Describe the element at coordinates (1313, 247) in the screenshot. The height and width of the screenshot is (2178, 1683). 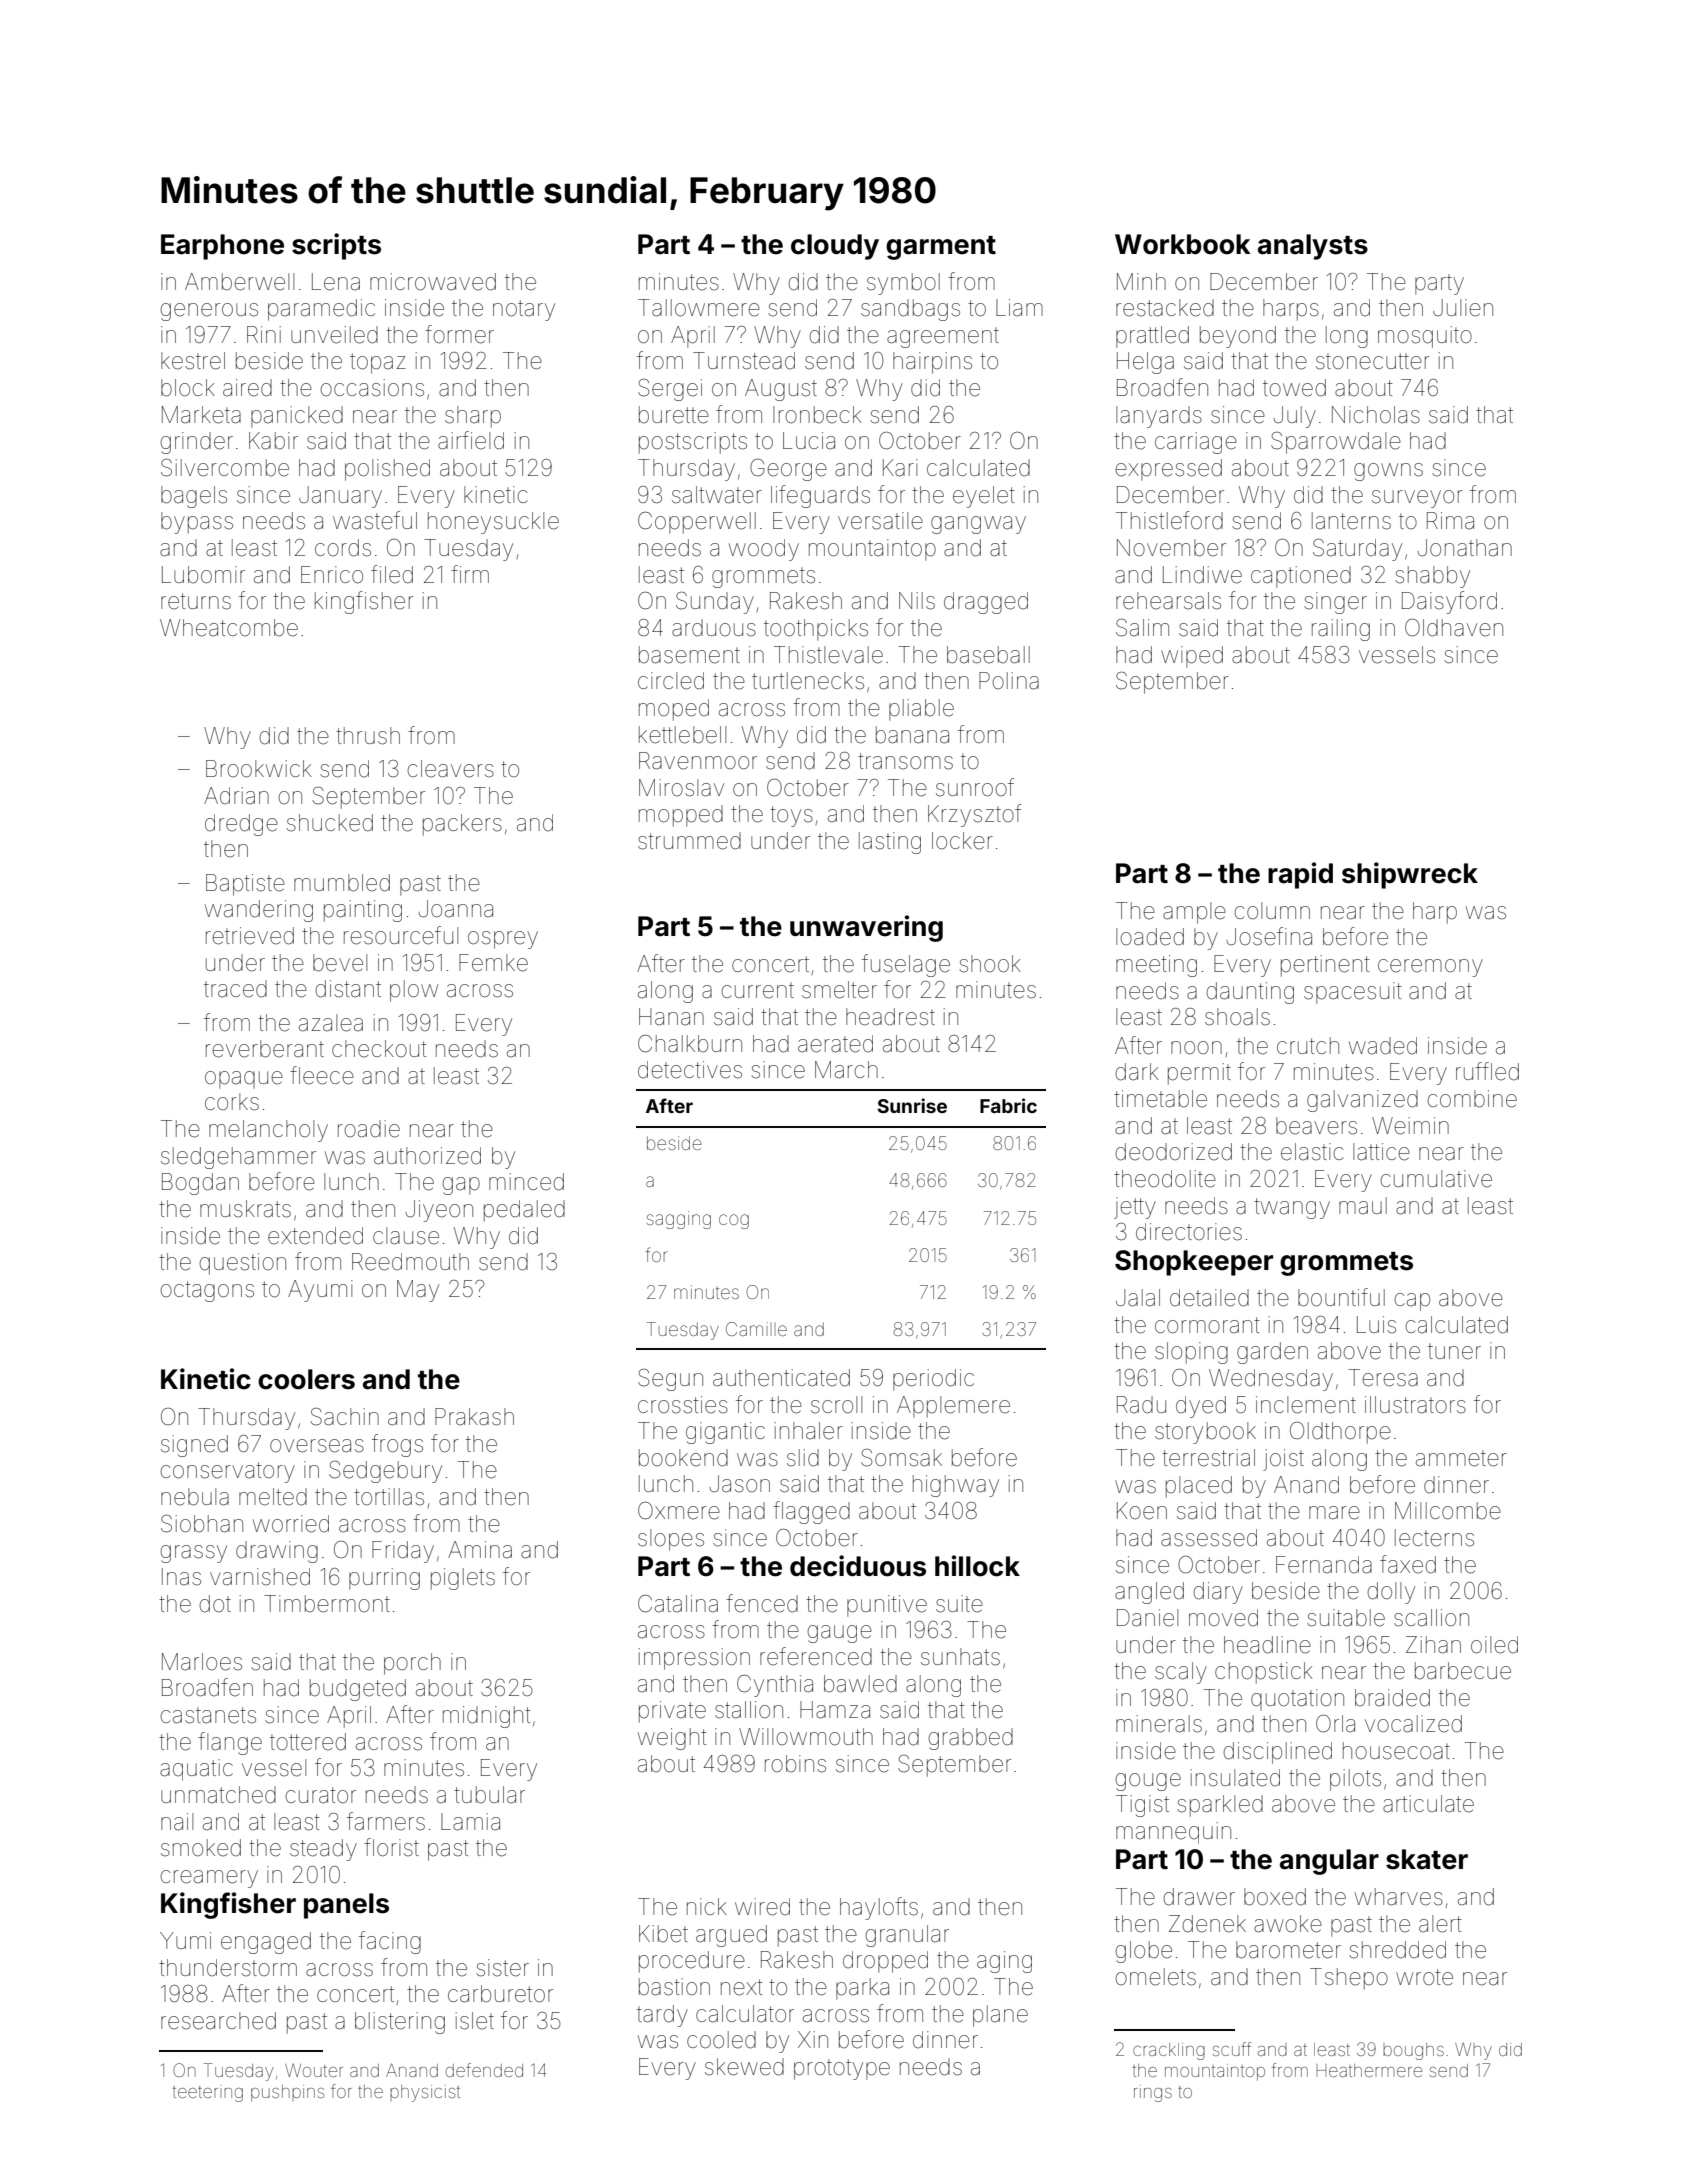
I see `analysts` at that location.
